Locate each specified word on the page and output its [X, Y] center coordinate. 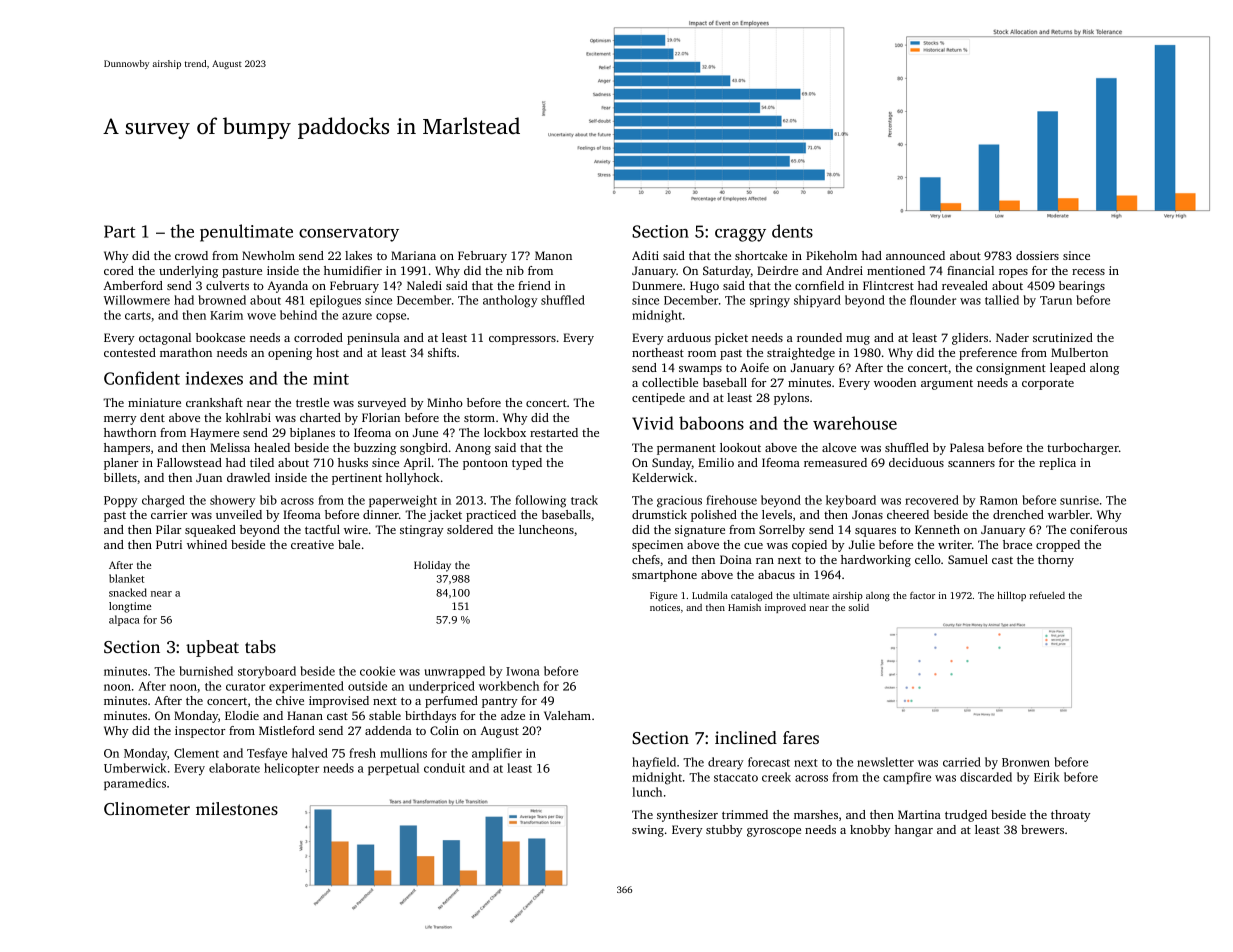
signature [700, 531]
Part [119, 231]
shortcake [761, 255]
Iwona [523, 671]
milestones [237, 808]
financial [970, 270]
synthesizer [687, 816]
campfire [907, 778]
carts [138, 316]
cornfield [819, 285]
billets [120, 477]
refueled [1047, 595]
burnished [206, 671]
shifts [442, 352]
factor [922, 595]
